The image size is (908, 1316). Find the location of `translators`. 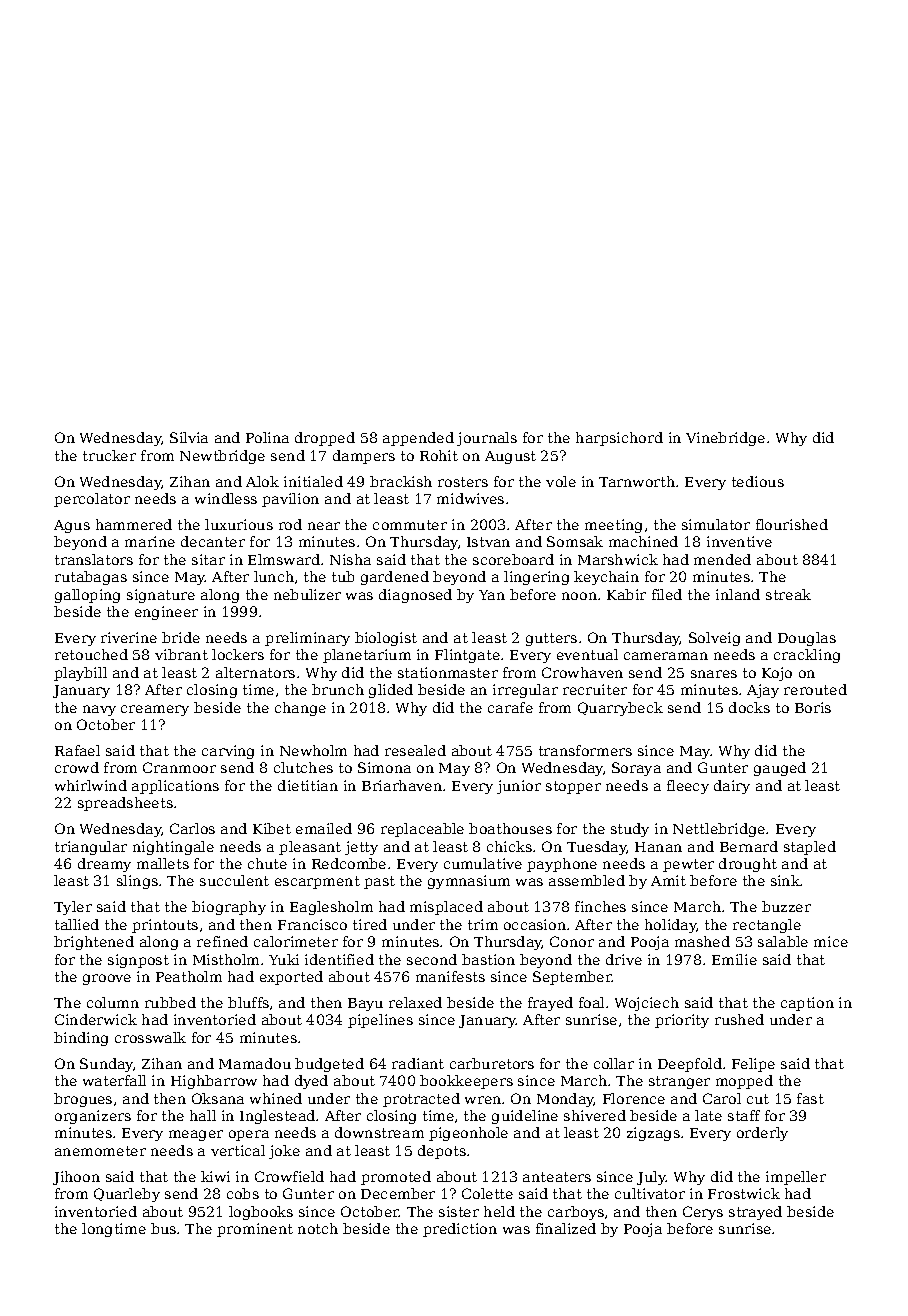

translators is located at coordinates (94, 559).
